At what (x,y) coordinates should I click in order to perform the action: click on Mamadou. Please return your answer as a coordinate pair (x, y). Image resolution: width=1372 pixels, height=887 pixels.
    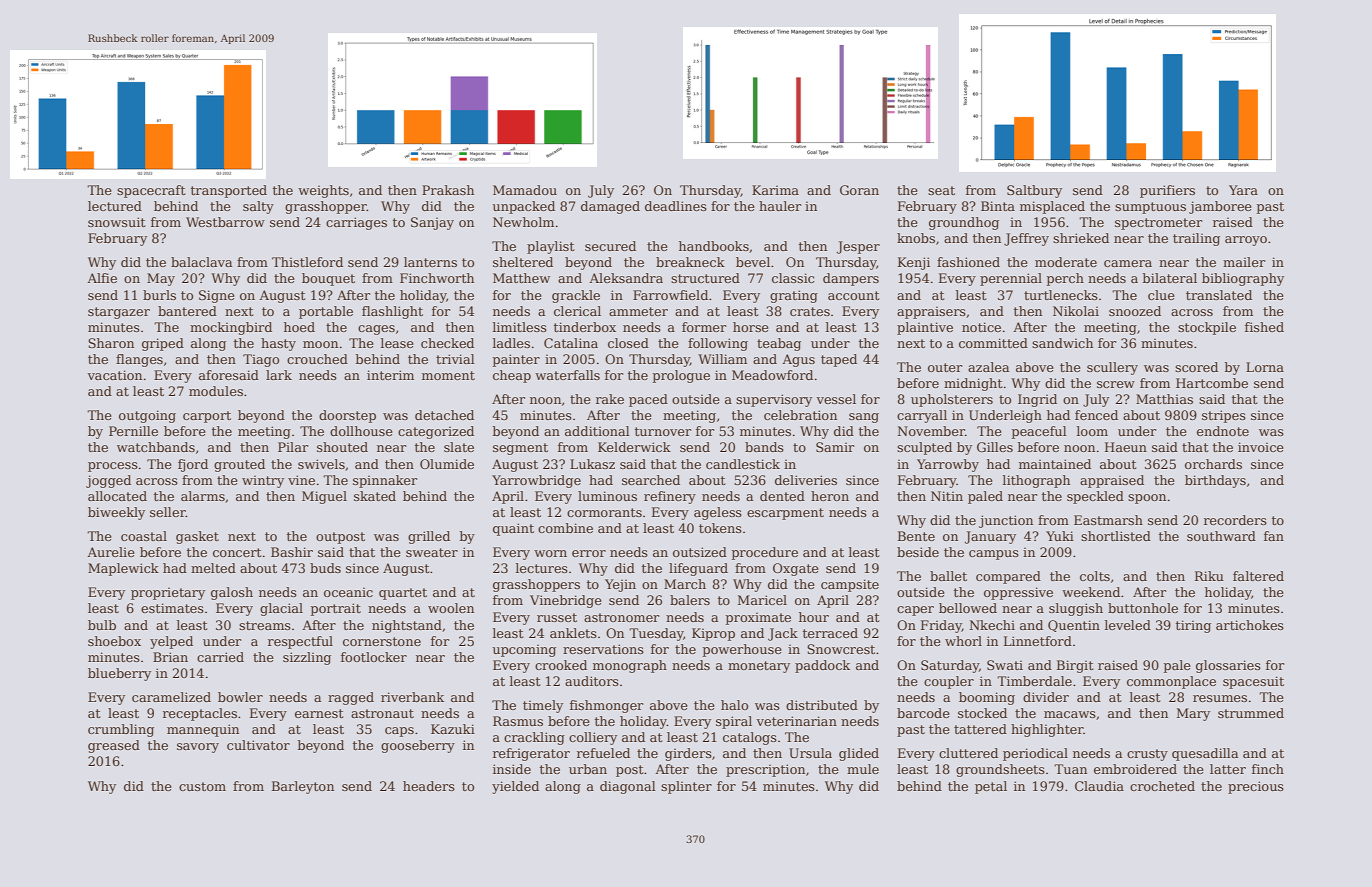
    Looking at the image, I should click on (525, 190).
